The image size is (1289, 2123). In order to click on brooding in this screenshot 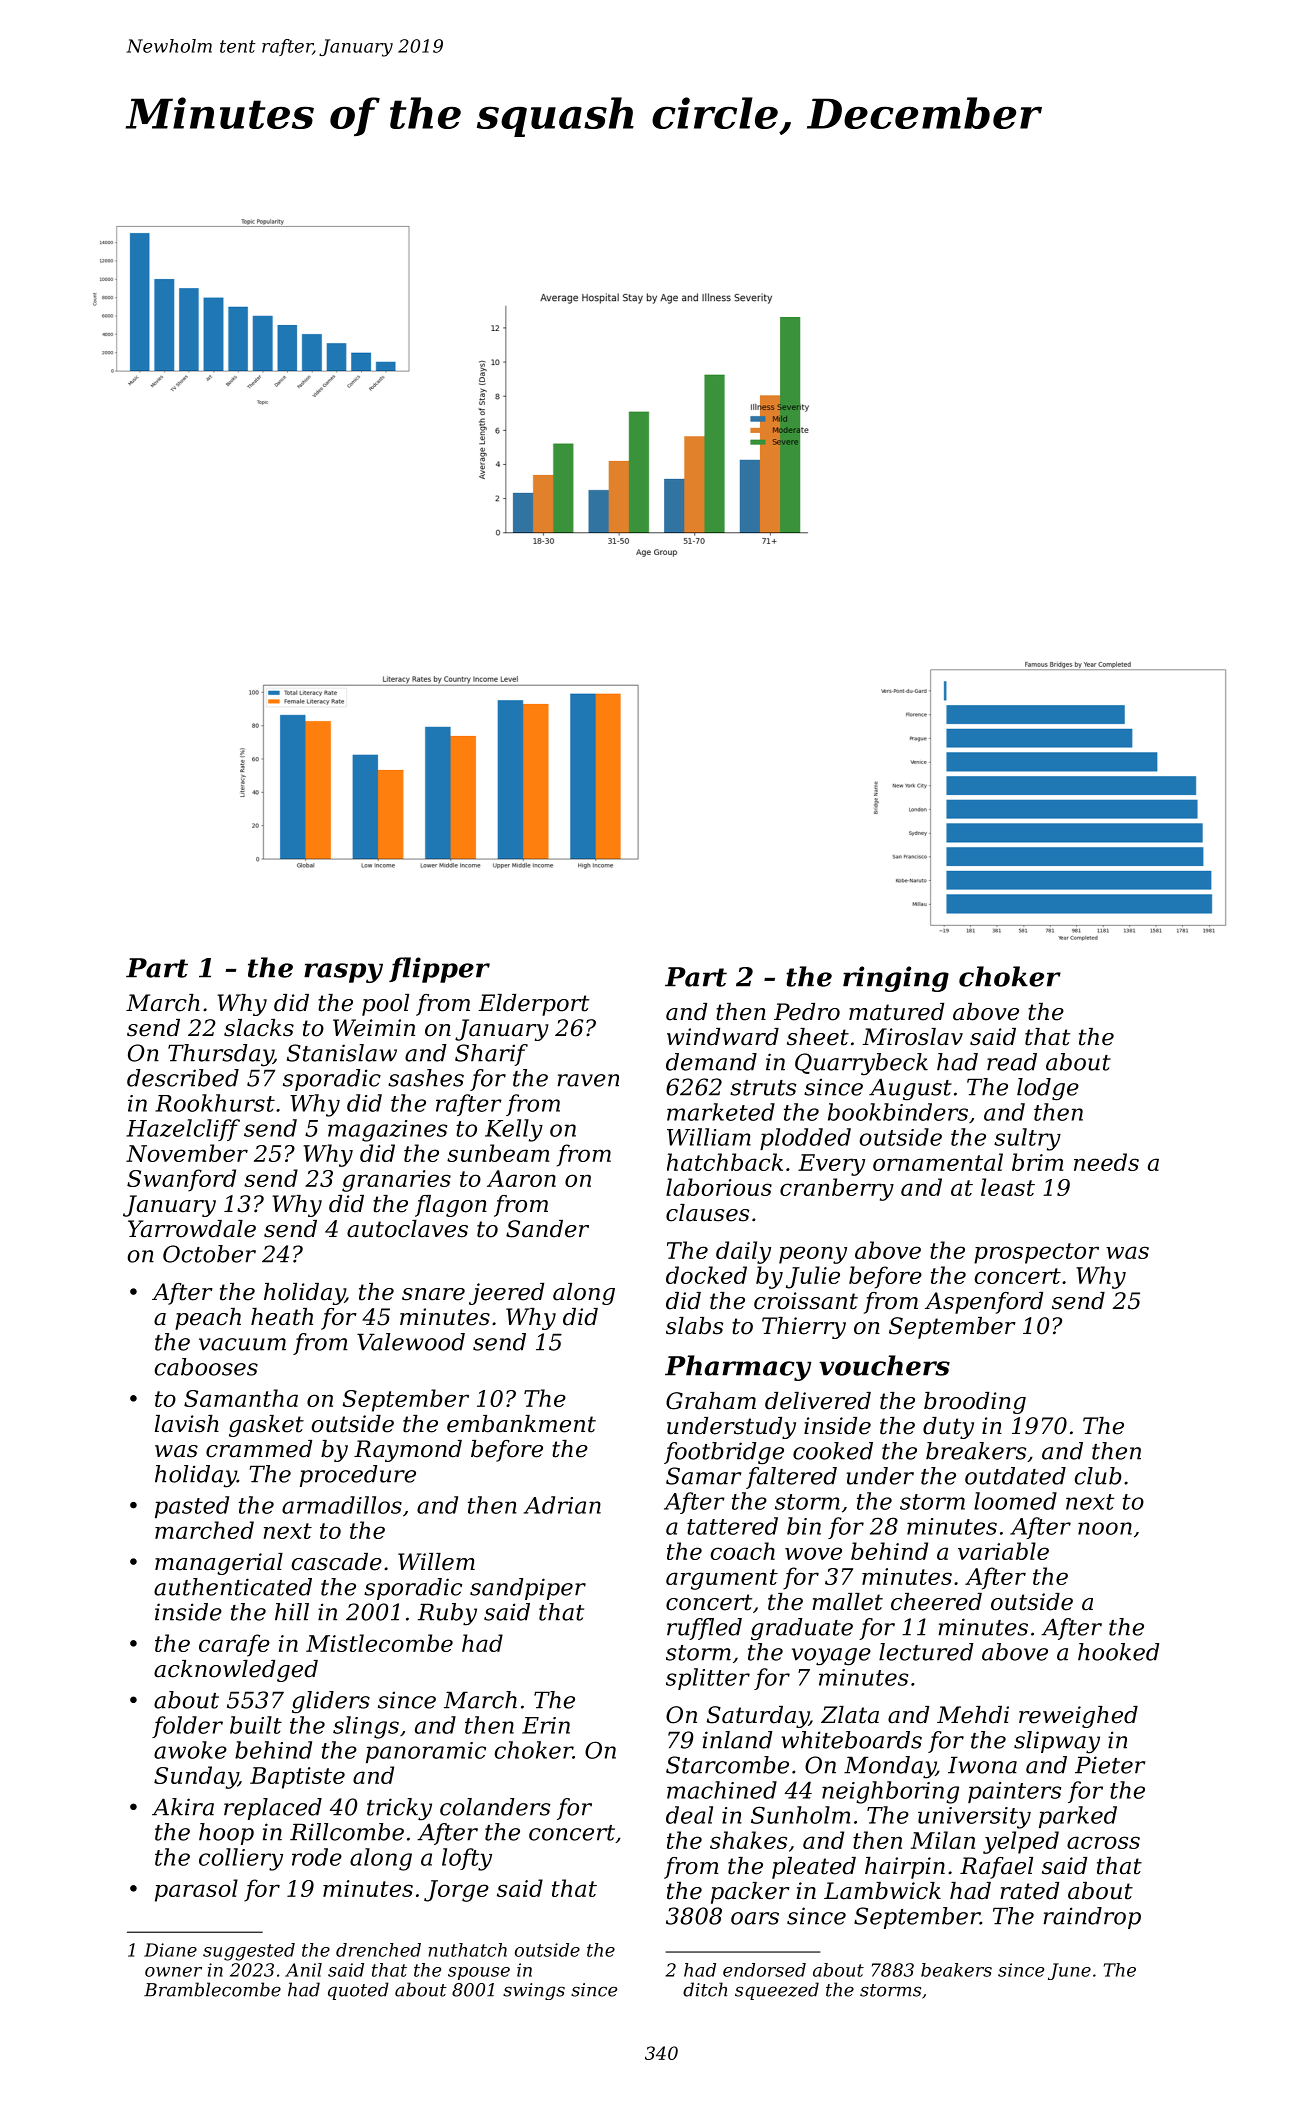, I will do `click(975, 1403)`.
